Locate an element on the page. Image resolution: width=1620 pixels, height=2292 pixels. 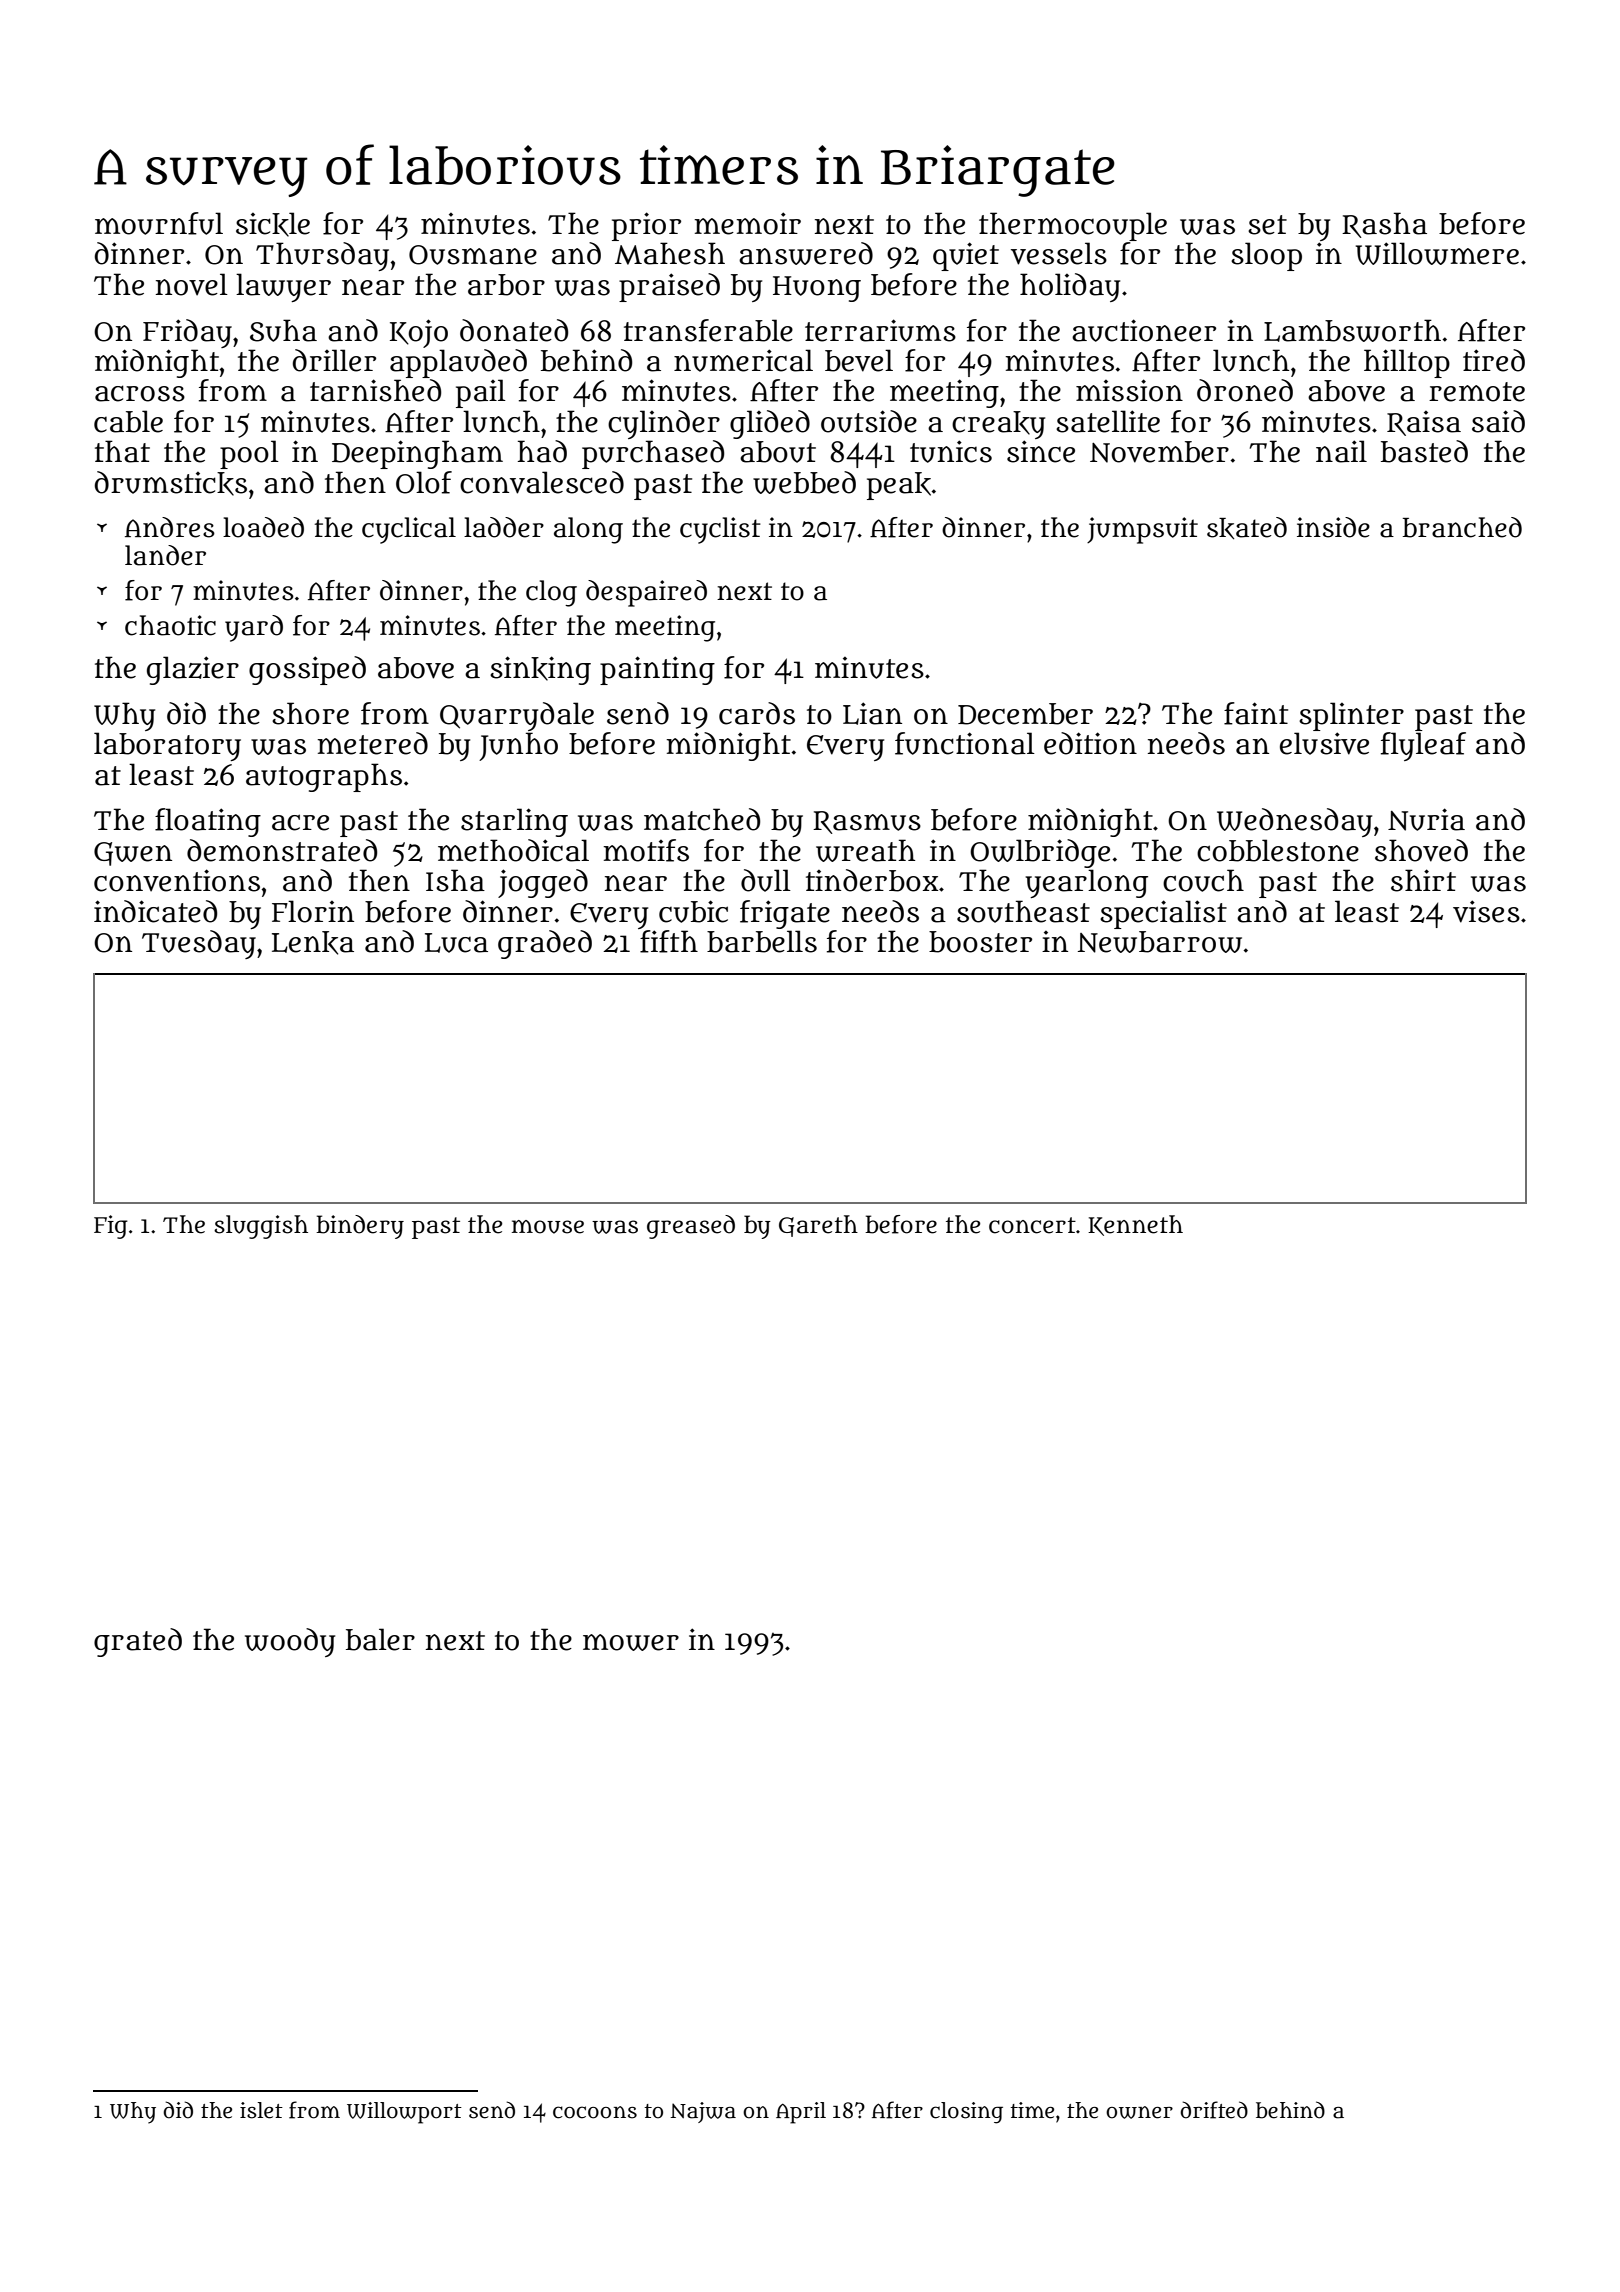
cocoons is located at coordinates (595, 2112).
